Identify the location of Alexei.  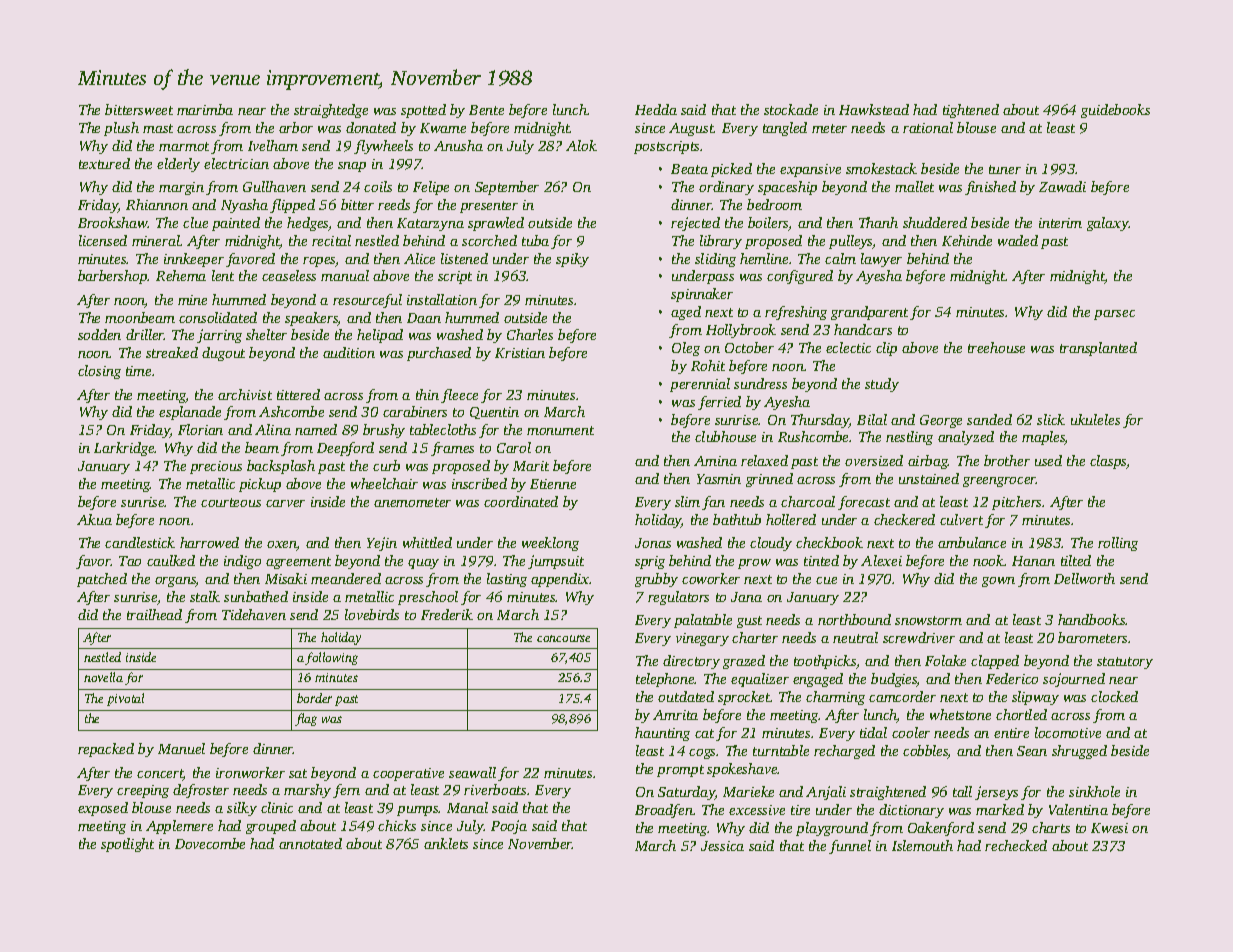
(881, 560).
